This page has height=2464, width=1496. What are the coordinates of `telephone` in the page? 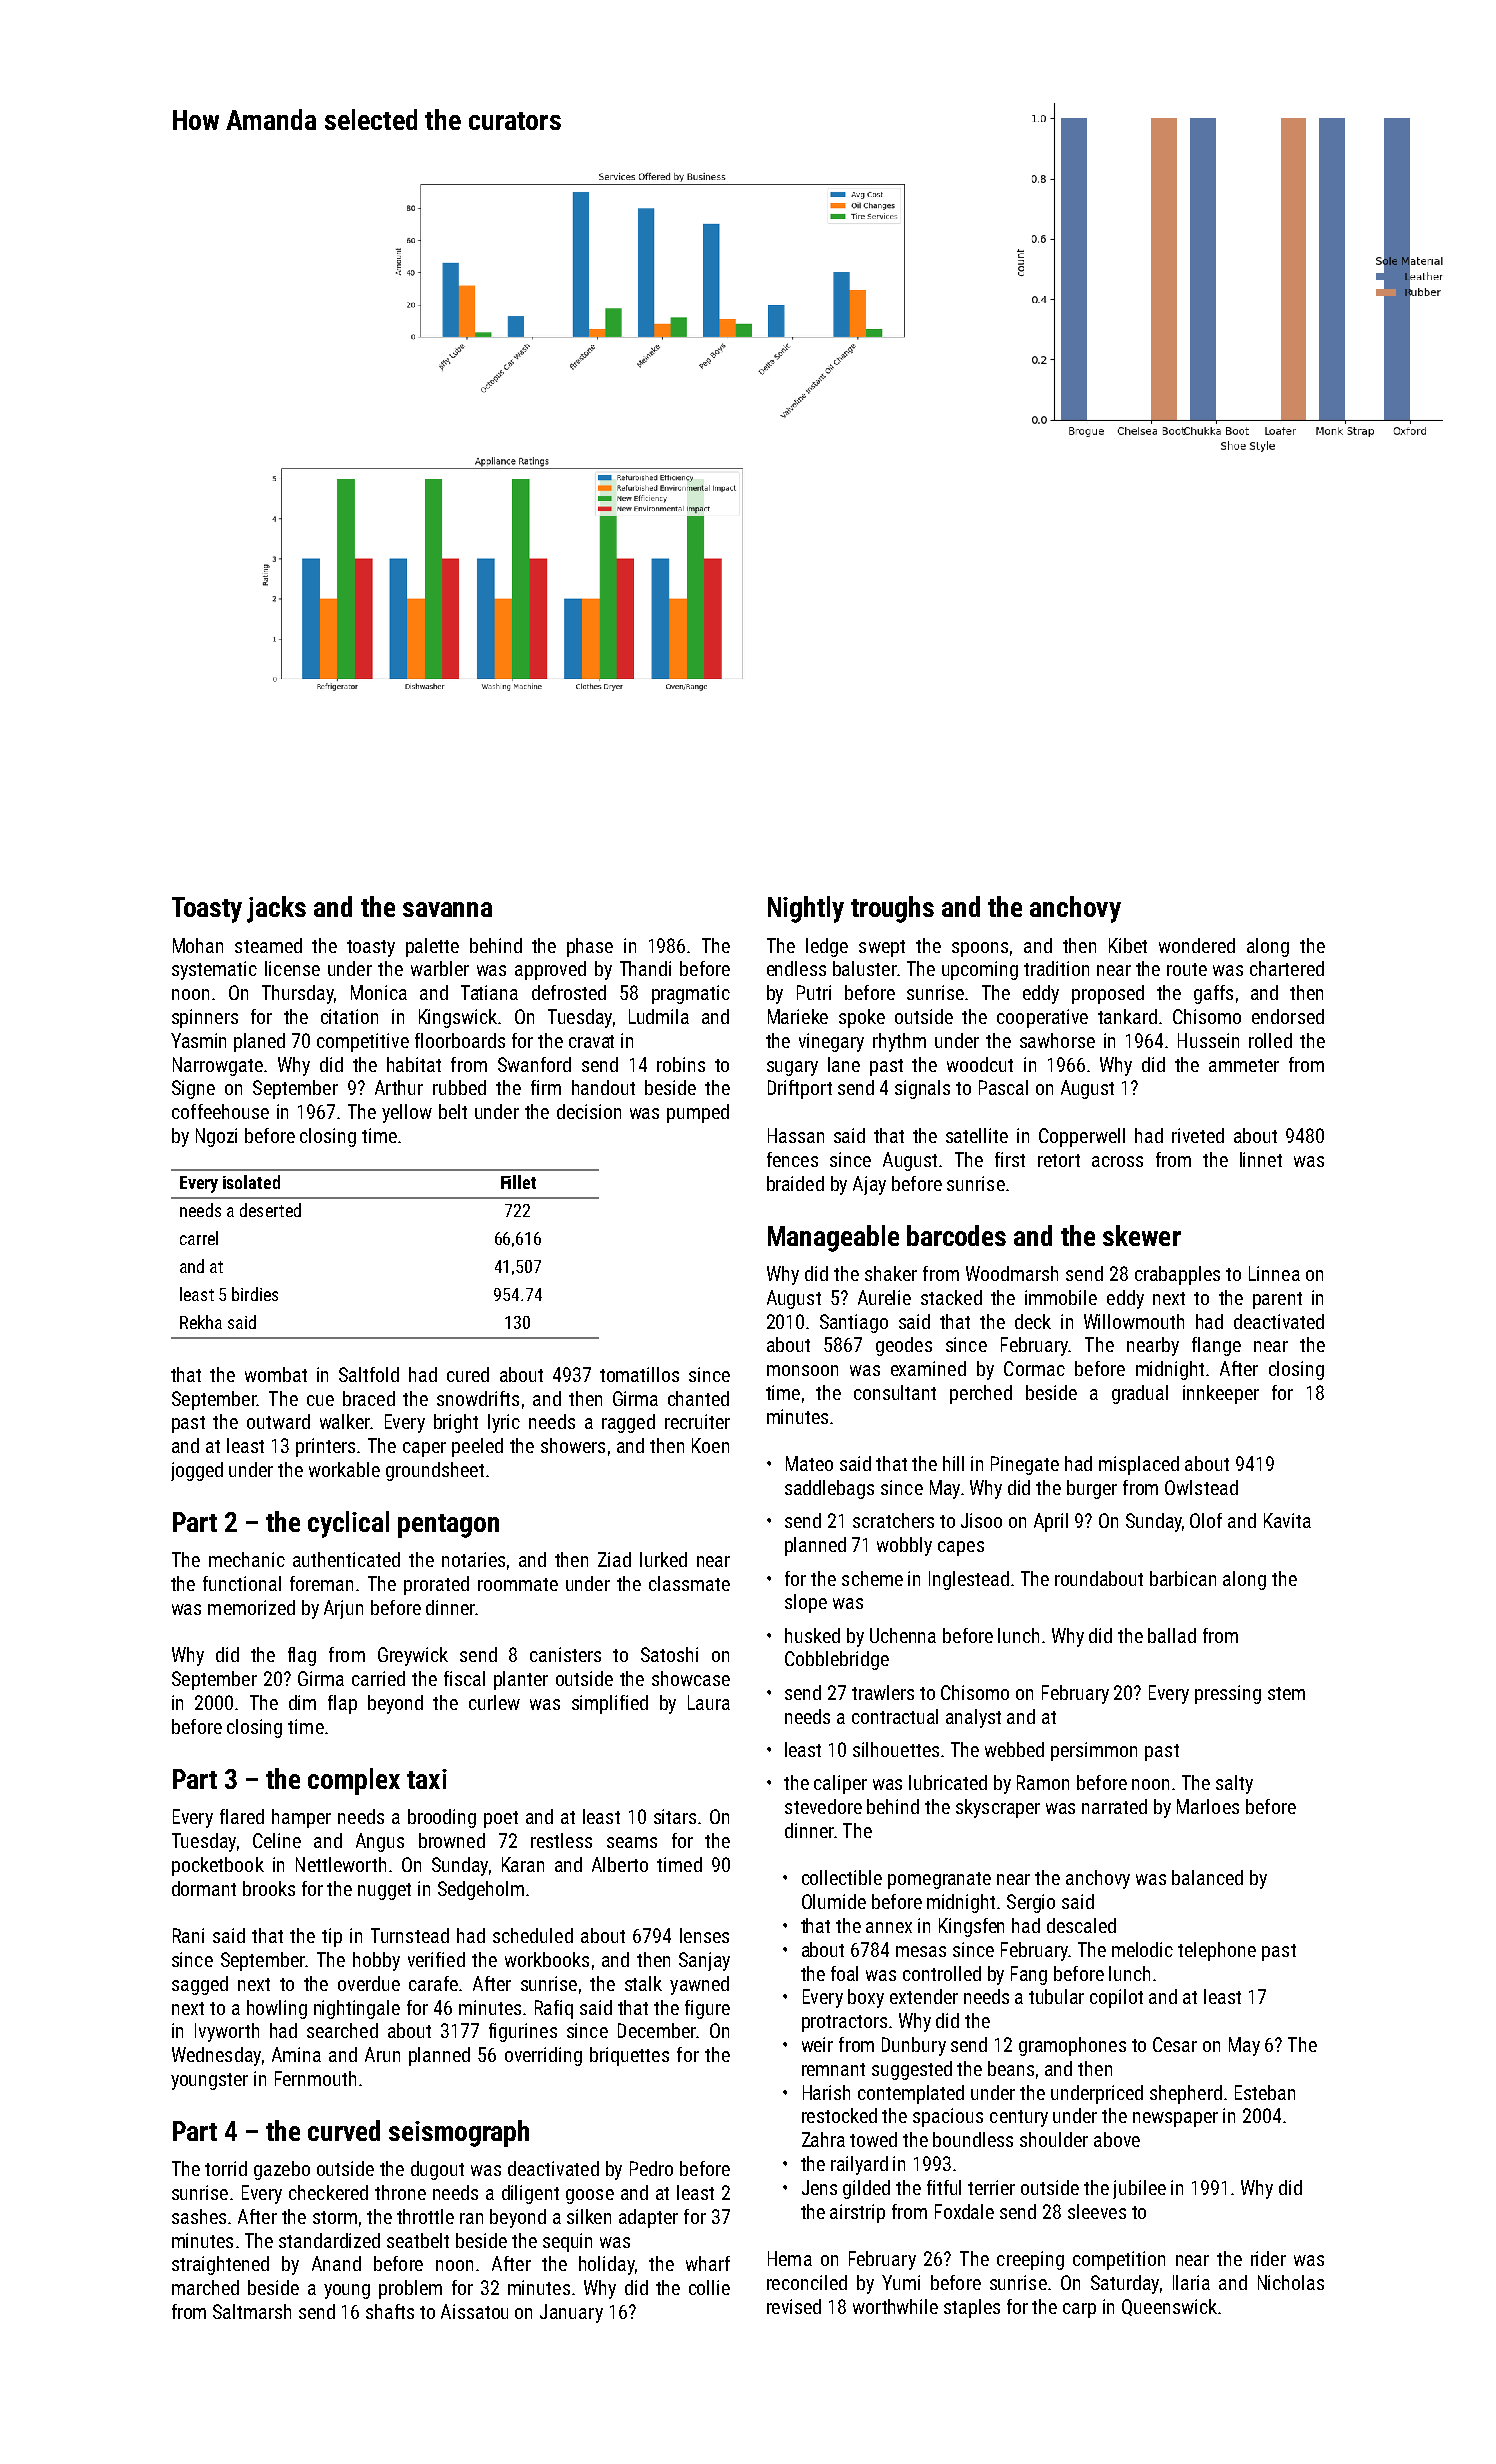 It's located at (1217, 1951).
